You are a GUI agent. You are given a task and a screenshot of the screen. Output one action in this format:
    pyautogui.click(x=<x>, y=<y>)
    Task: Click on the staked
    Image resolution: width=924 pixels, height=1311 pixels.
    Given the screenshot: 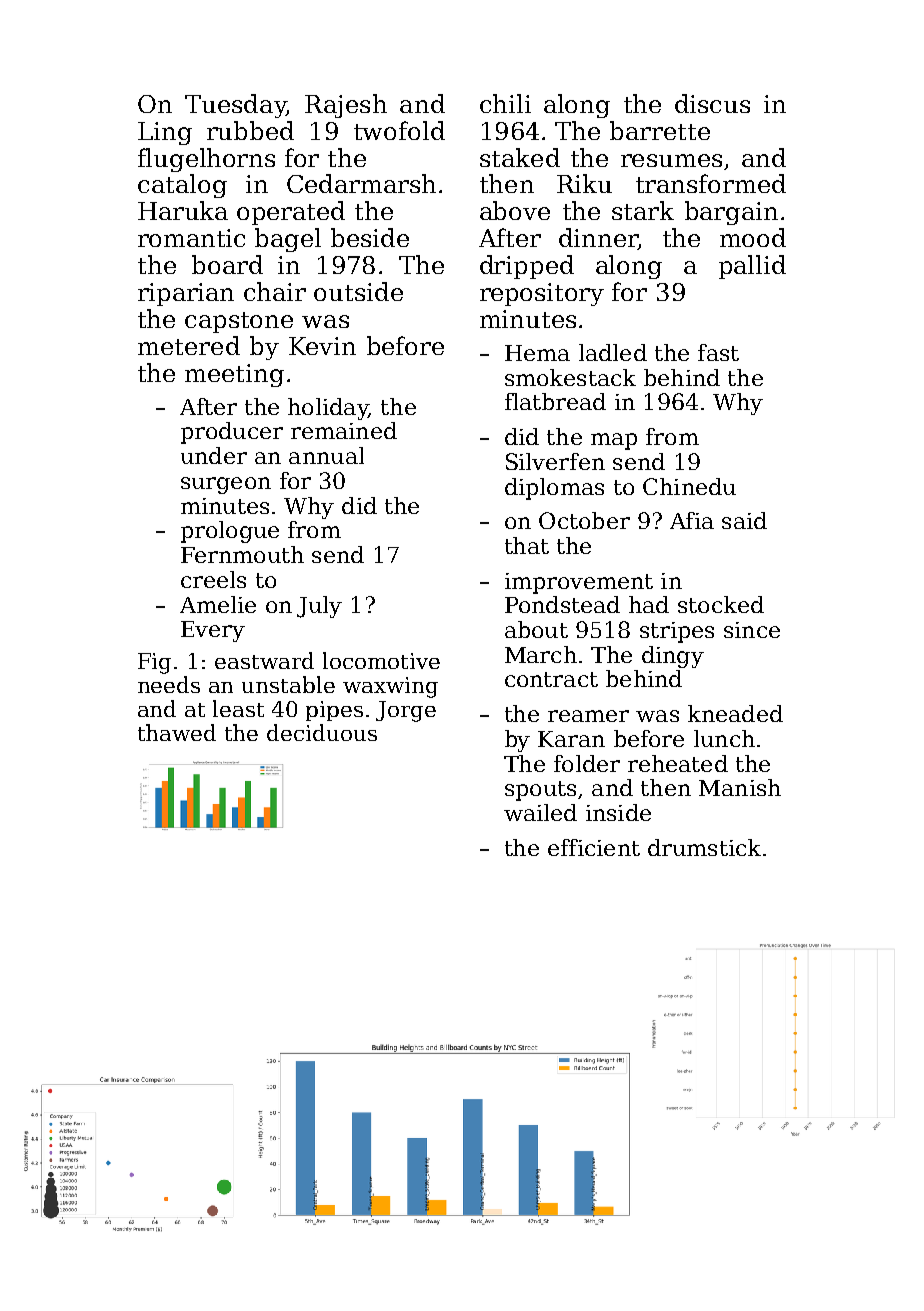 What is the action you would take?
    pyautogui.click(x=520, y=157)
